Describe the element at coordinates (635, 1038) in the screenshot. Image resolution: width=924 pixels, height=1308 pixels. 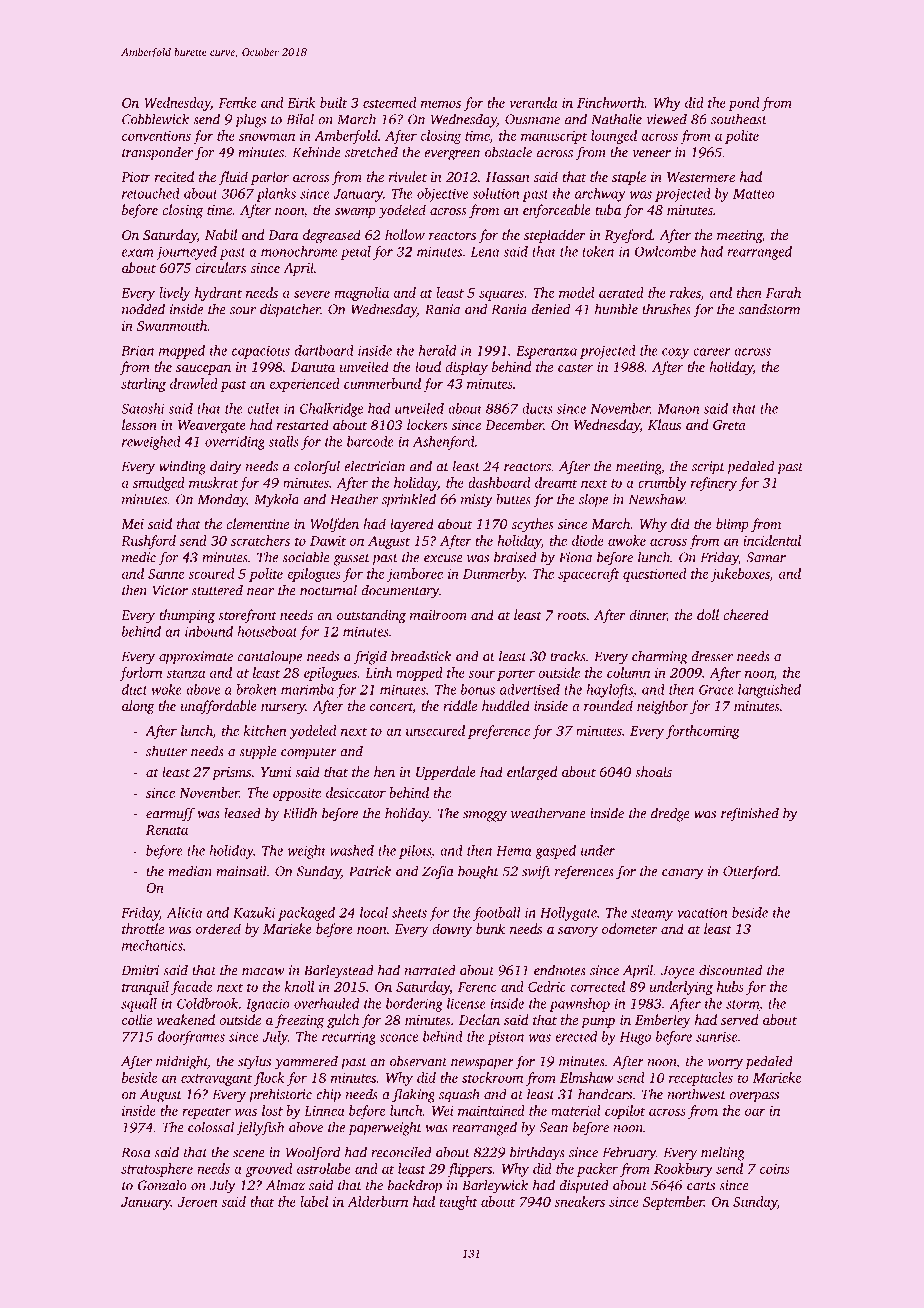
I see `Hugo` at that location.
